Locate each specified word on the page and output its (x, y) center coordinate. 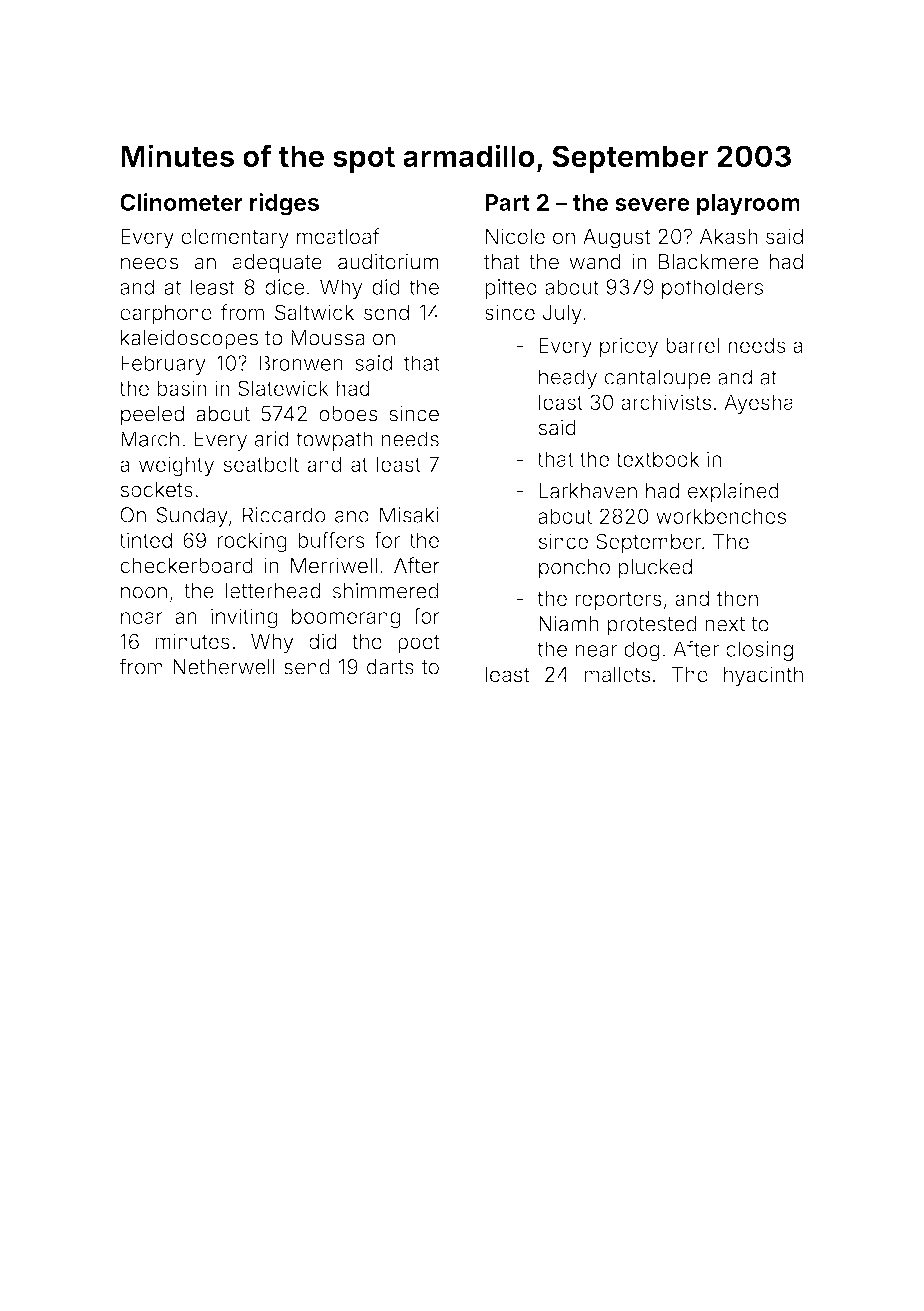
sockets (156, 490)
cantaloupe (658, 379)
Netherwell (224, 667)
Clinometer (181, 202)
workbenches (721, 516)
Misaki (409, 515)
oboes (348, 414)
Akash (728, 237)
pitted (511, 289)
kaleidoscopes (189, 340)
